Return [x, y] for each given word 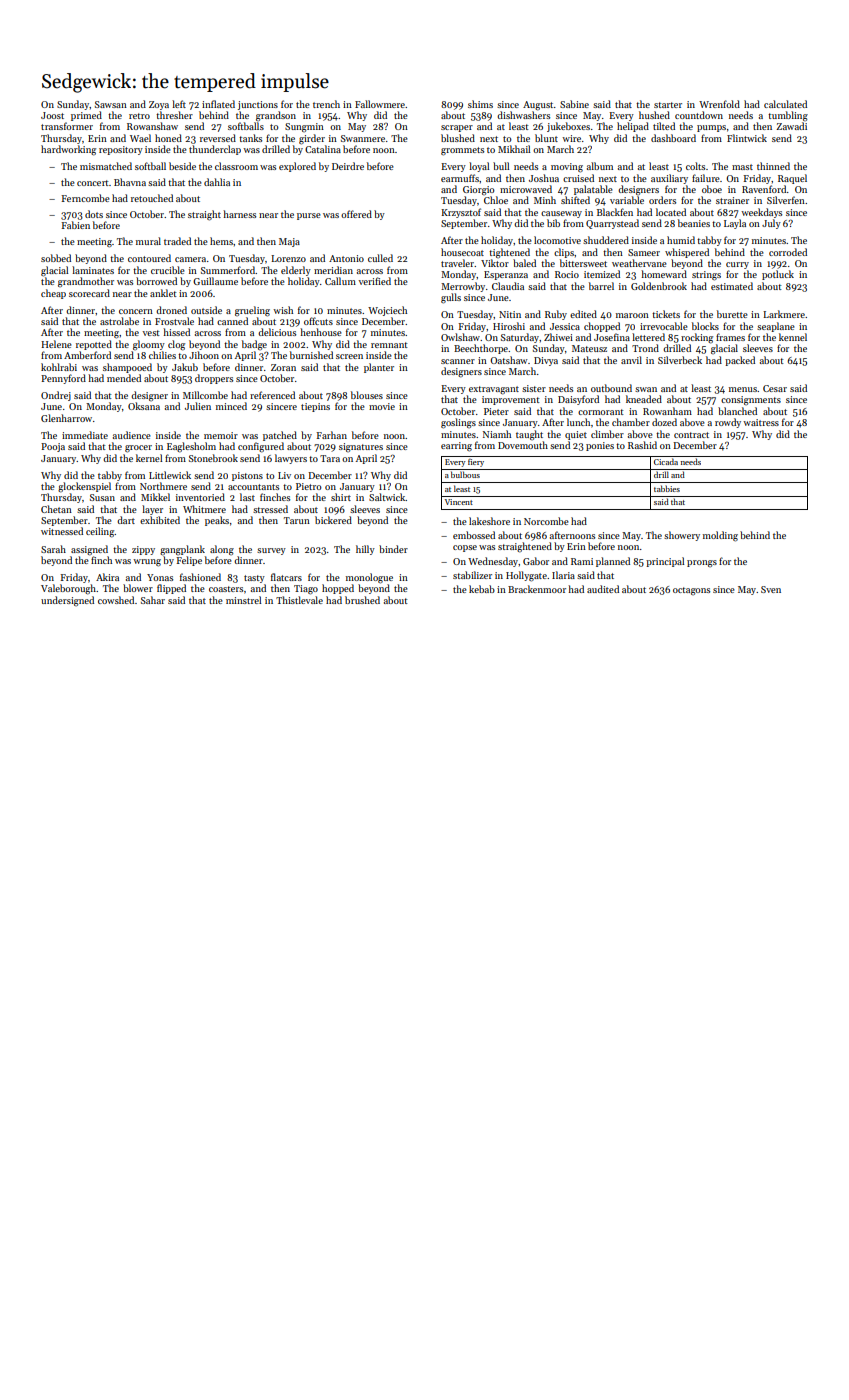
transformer [67, 126]
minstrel [243, 600]
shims [480, 104]
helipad [633, 127]
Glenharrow [66, 418]
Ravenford [764, 189]
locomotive [557, 240]
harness [239, 214]
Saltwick [387, 497]
